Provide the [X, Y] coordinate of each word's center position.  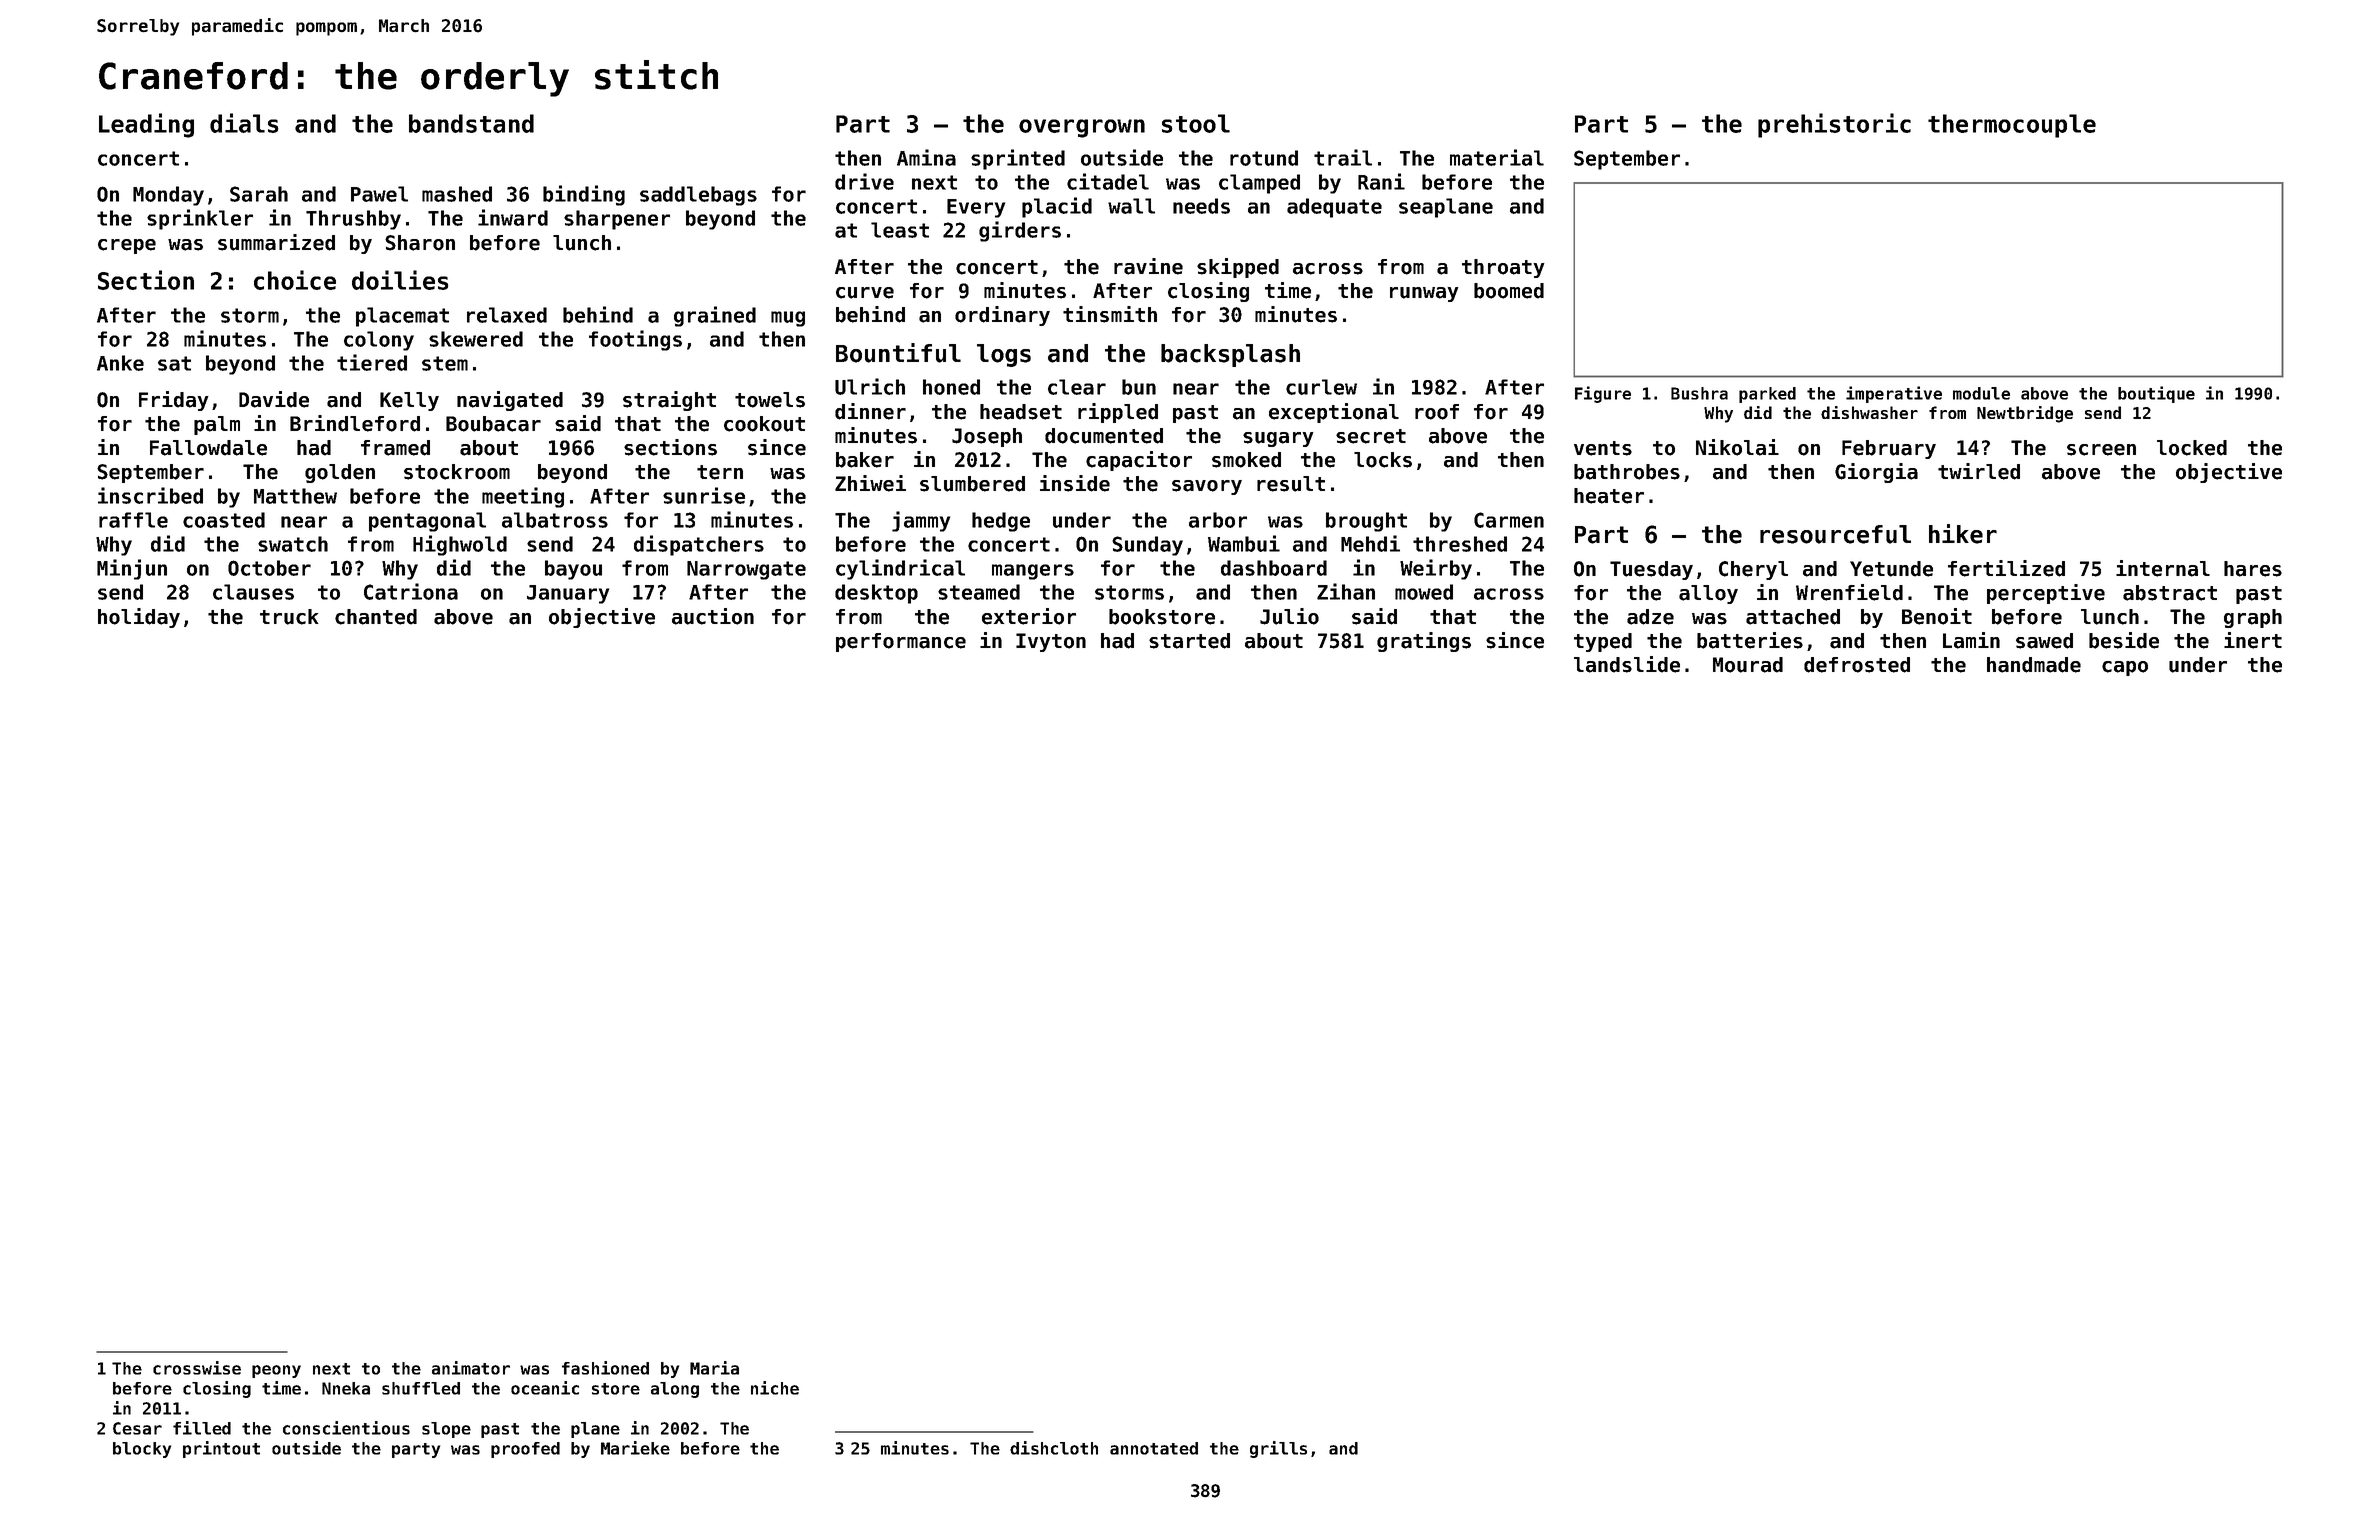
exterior [1029, 616]
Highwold [460, 545]
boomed [1509, 291]
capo [2125, 668]
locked [2192, 448]
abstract [2170, 593]
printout [221, 1449]
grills [1278, 1449]
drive [864, 181]
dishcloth [1054, 1448]
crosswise [197, 1368]
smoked [1246, 460]
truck [289, 617]
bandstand [471, 123]
